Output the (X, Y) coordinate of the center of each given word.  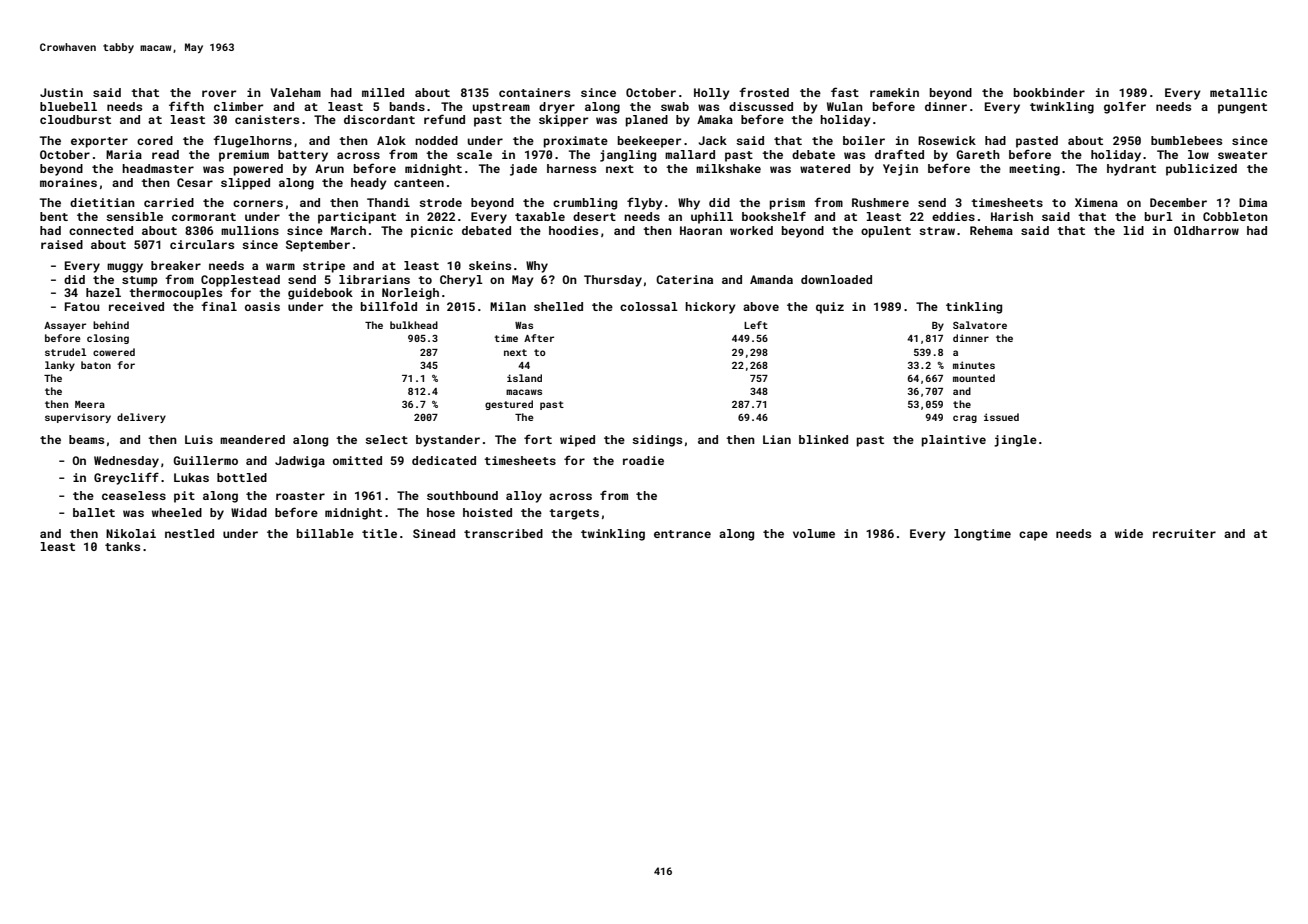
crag (965, 419)
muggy (125, 268)
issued (1001, 417)
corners (258, 203)
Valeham (295, 92)
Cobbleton (1235, 216)
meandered (252, 439)
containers (534, 92)
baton (96, 365)
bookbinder (1049, 92)
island (524, 378)
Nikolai (131, 533)
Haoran (701, 230)
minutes (974, 365)
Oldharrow (1206, 230)
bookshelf (774, 216)
